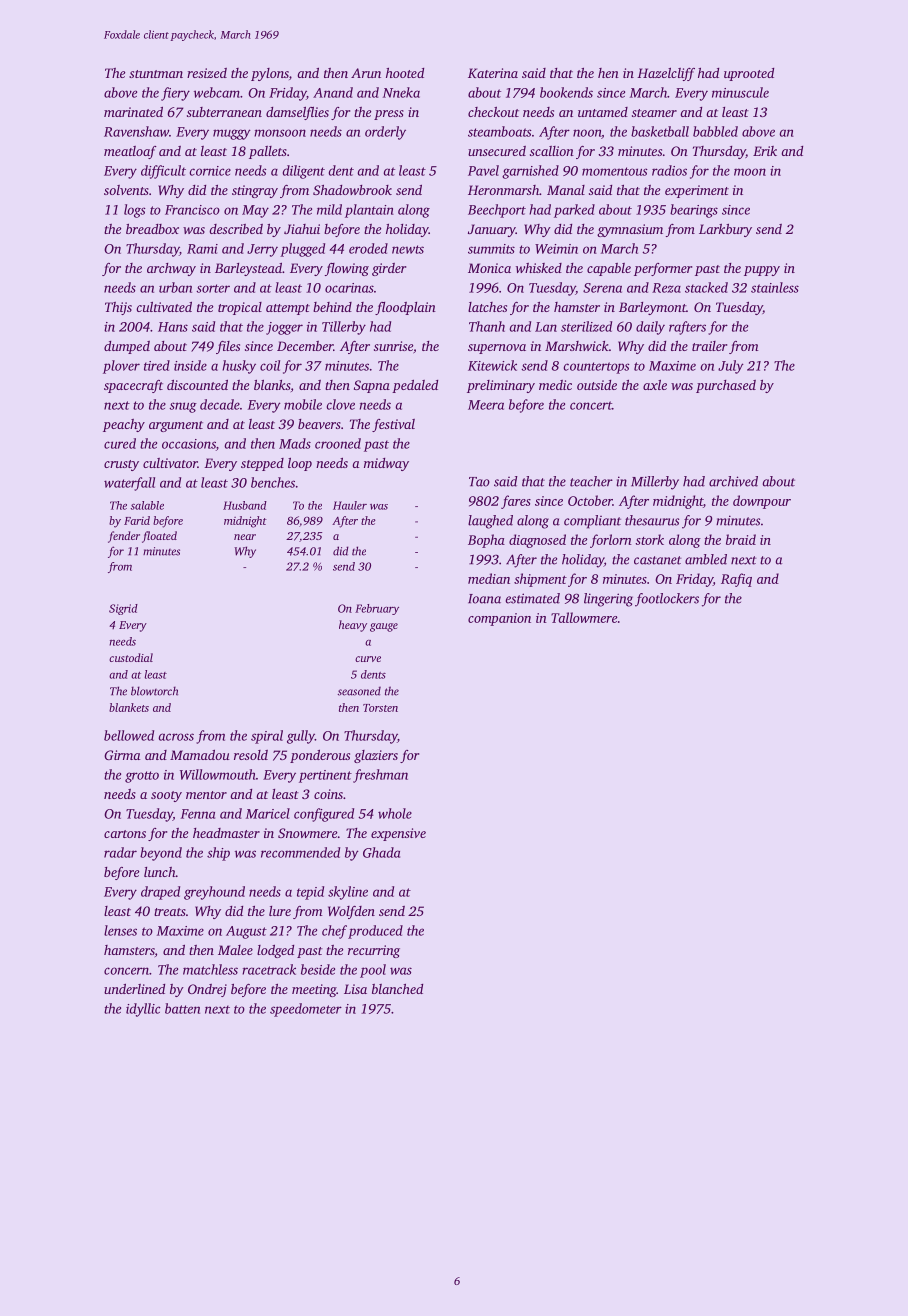 The width and height of the page is (908, 1316). I want to click on lenses, so click(120, 930).
